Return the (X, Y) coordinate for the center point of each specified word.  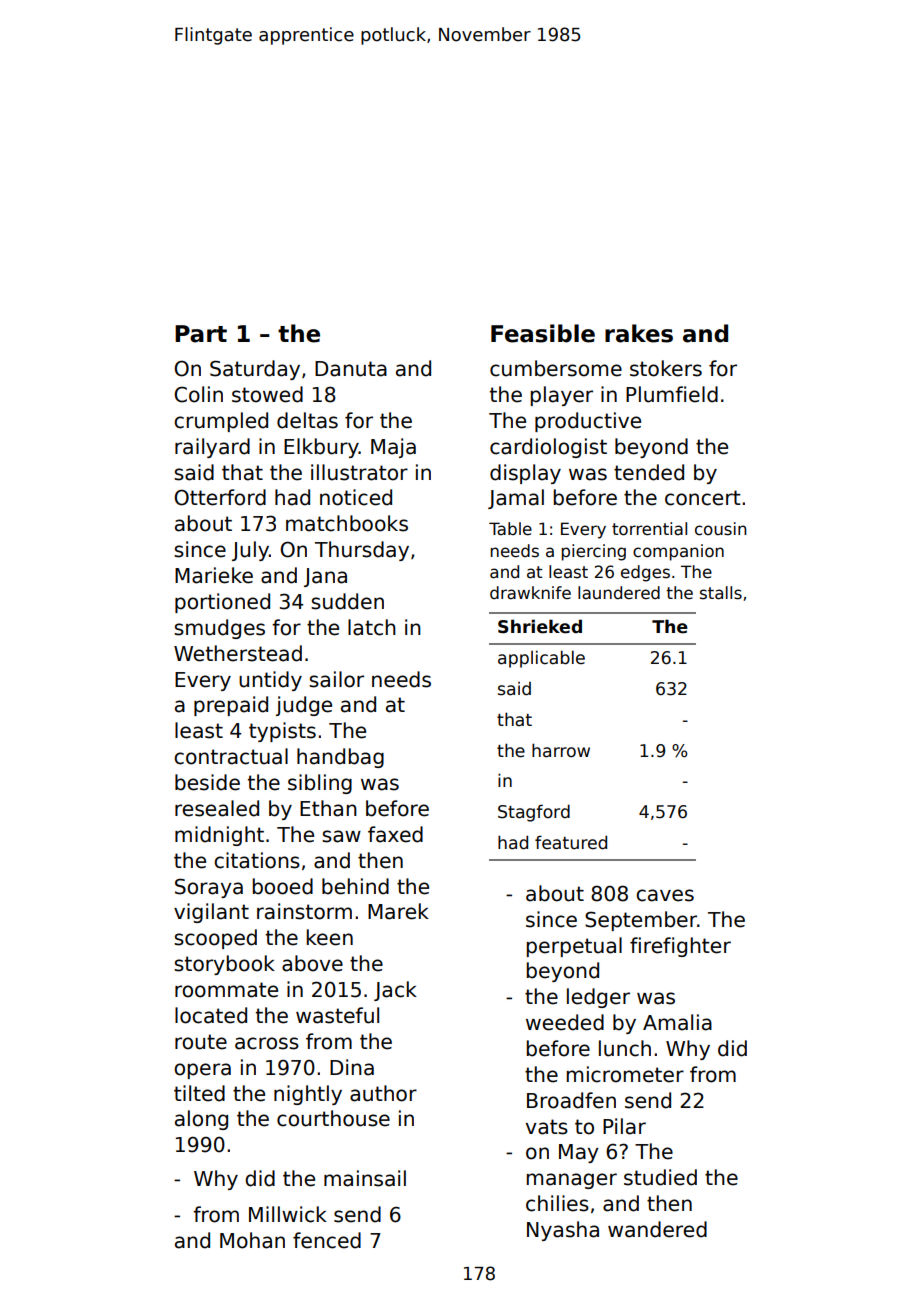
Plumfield (672, 394)
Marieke (214, 575)
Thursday (362, 551)
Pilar (624, 1126)
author (383, 1093)
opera (202, 1071)
